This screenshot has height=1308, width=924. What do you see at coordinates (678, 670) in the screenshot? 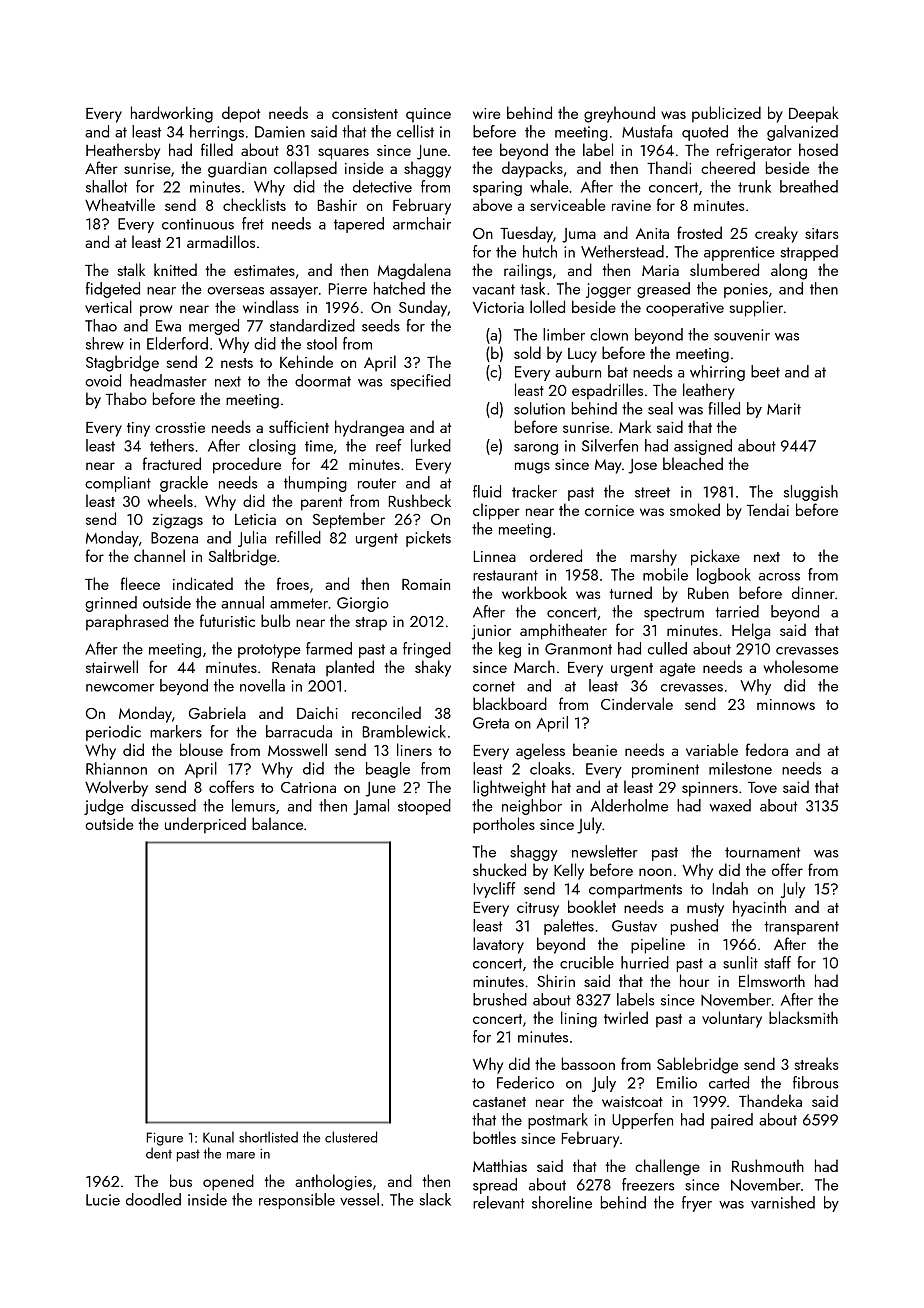
I see `agate` at bounding box center [678, 670].
